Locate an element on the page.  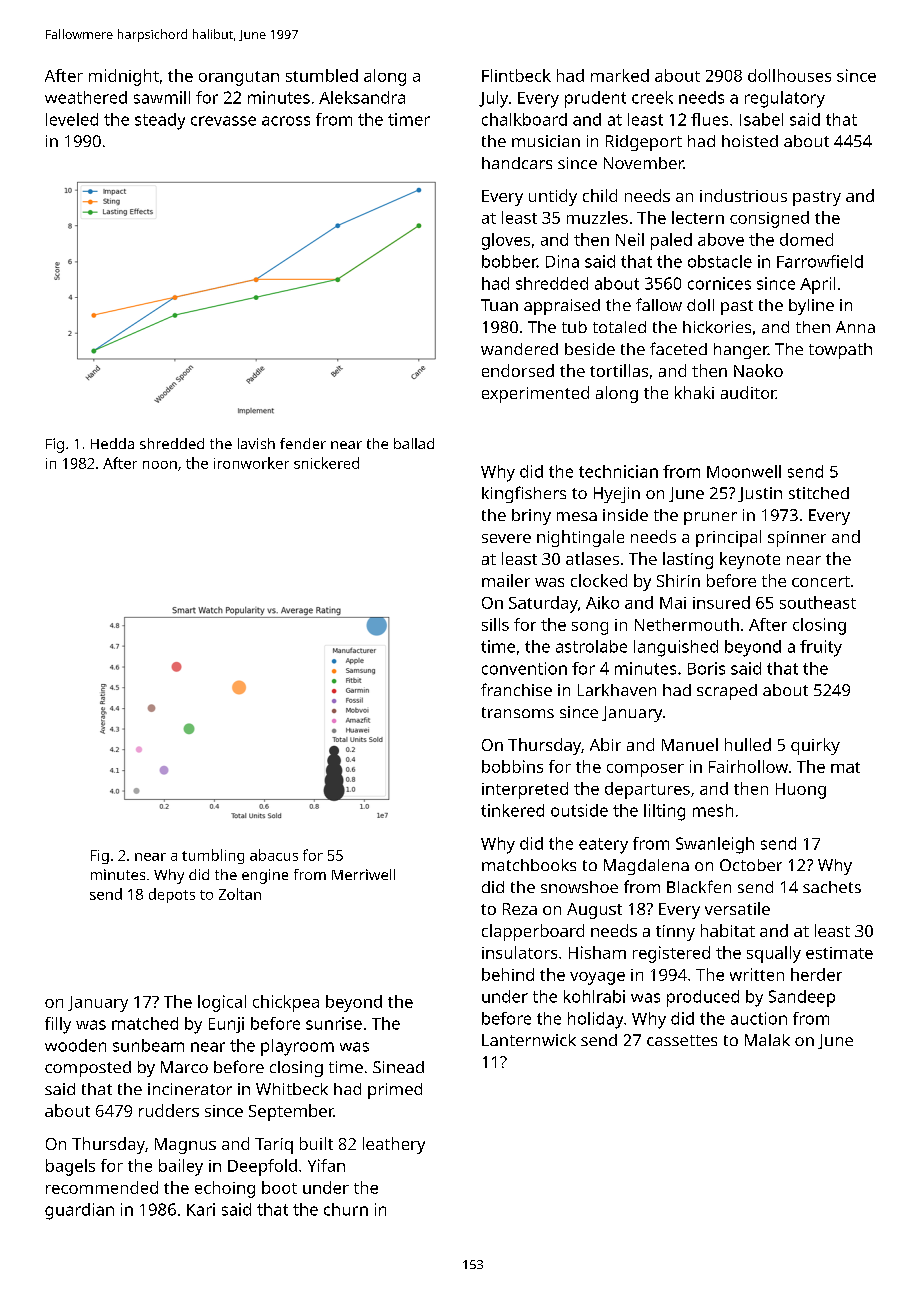
noon is located at coordinates (160, 465).
